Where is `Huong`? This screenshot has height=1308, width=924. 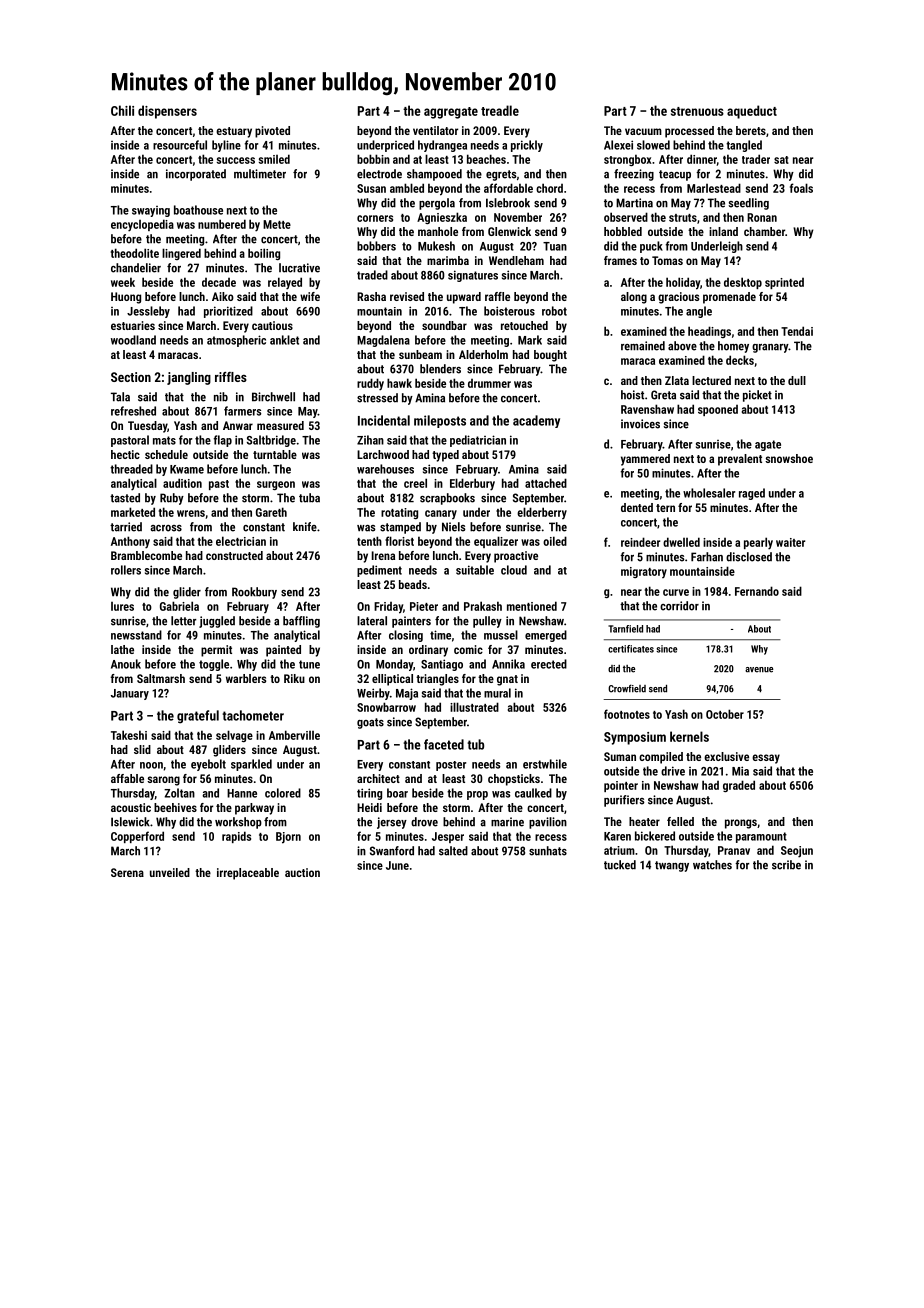 Huong is located at coordinates (126, 298).
